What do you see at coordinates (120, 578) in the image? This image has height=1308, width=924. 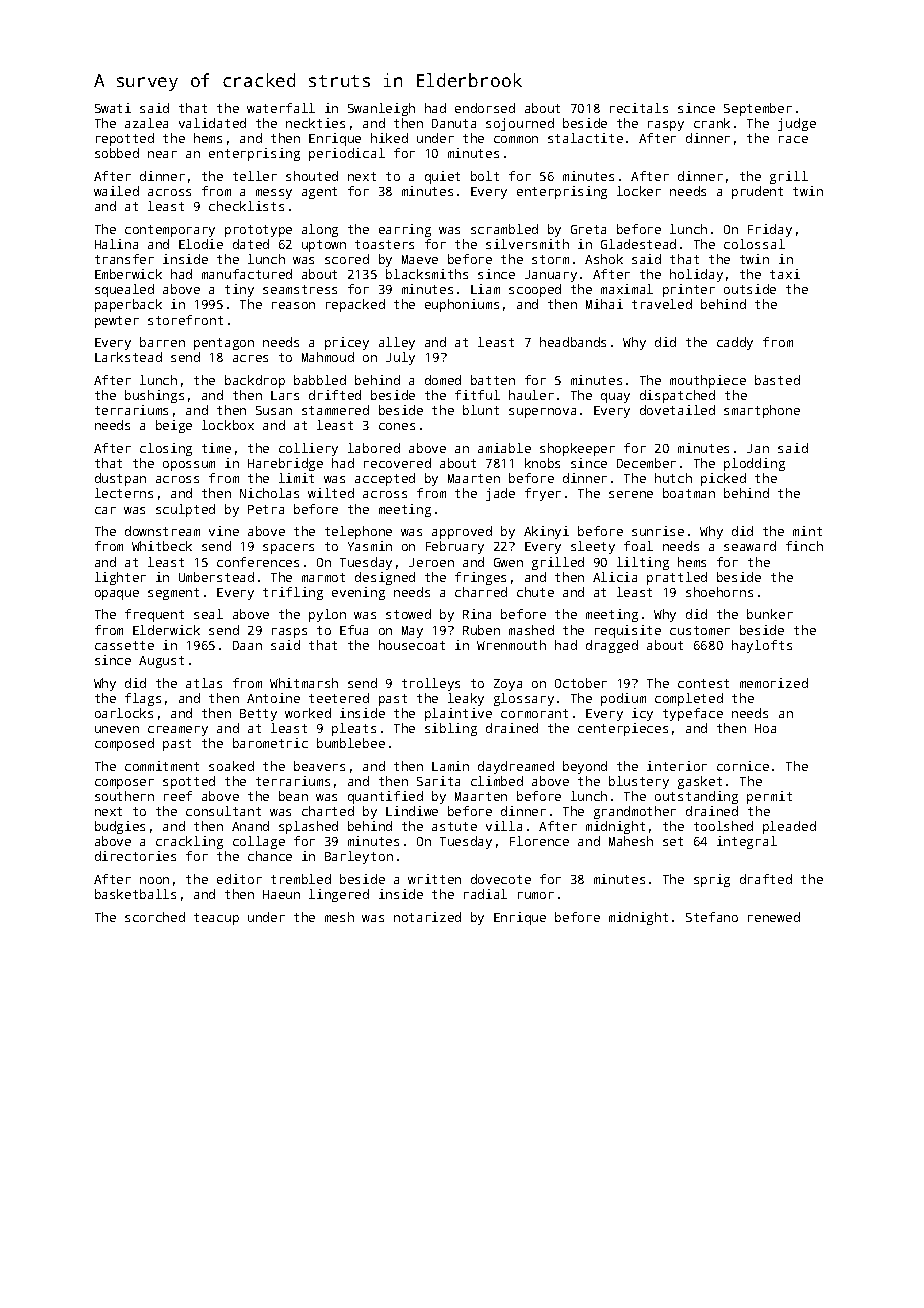 I see `lighter` at bounding box center [120, 578].
